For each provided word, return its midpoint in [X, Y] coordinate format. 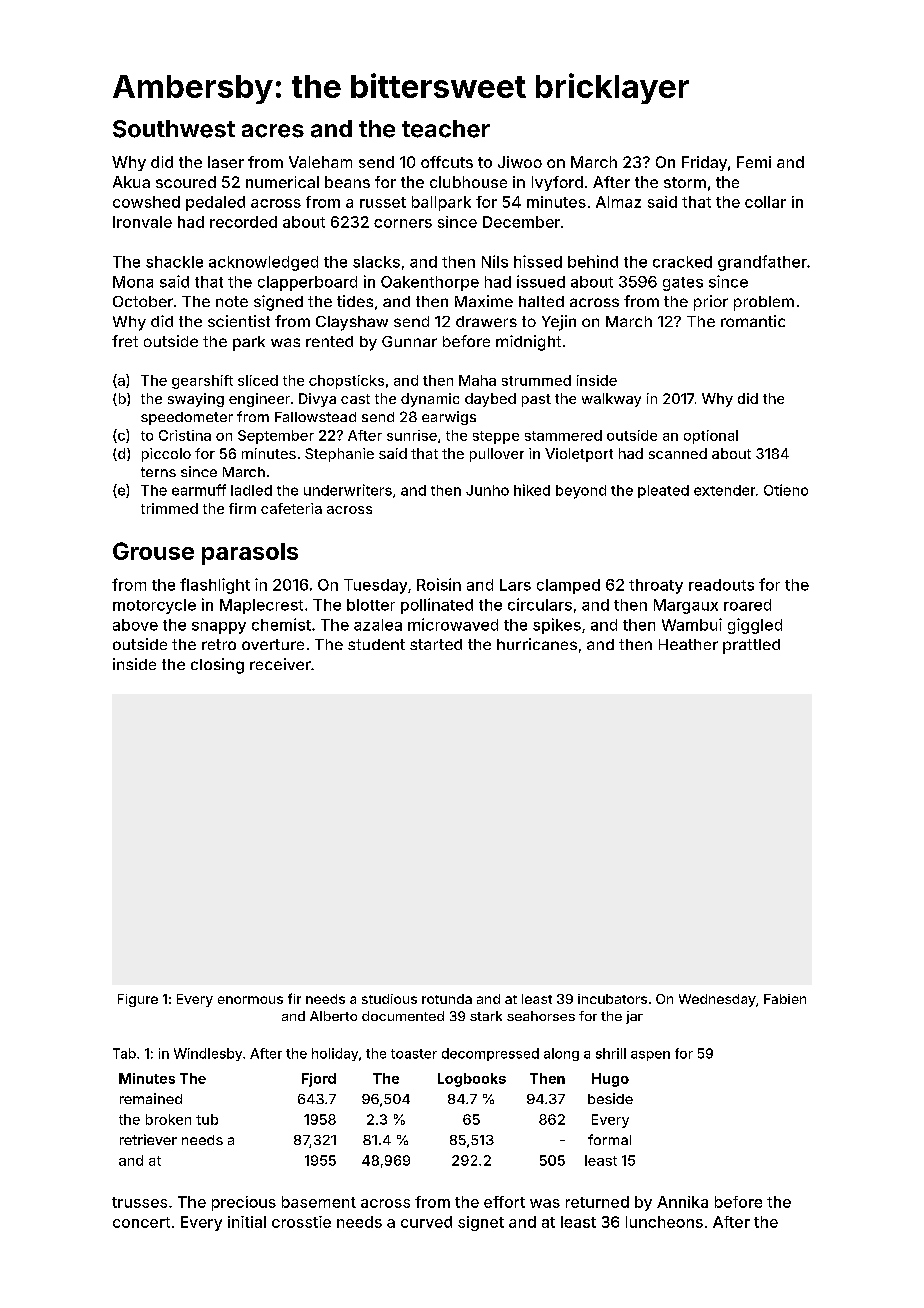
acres [273, 131]
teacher [446, 129]
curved [426, 1222]
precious [244, 1203]
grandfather [762, 263]
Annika [682, 1202]
